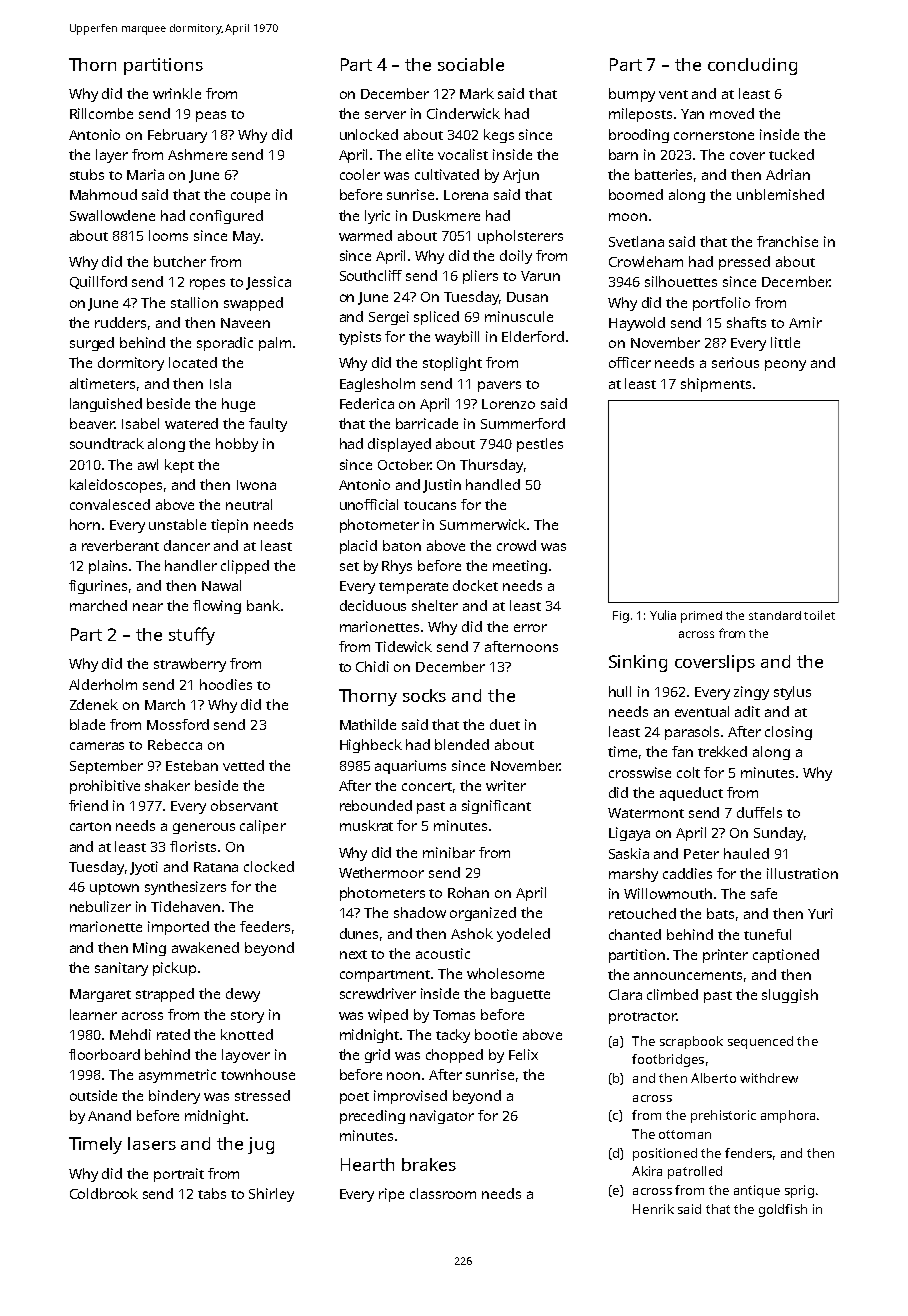 The image size is (908, 1316). I want to click on error, so click(530, 628).
